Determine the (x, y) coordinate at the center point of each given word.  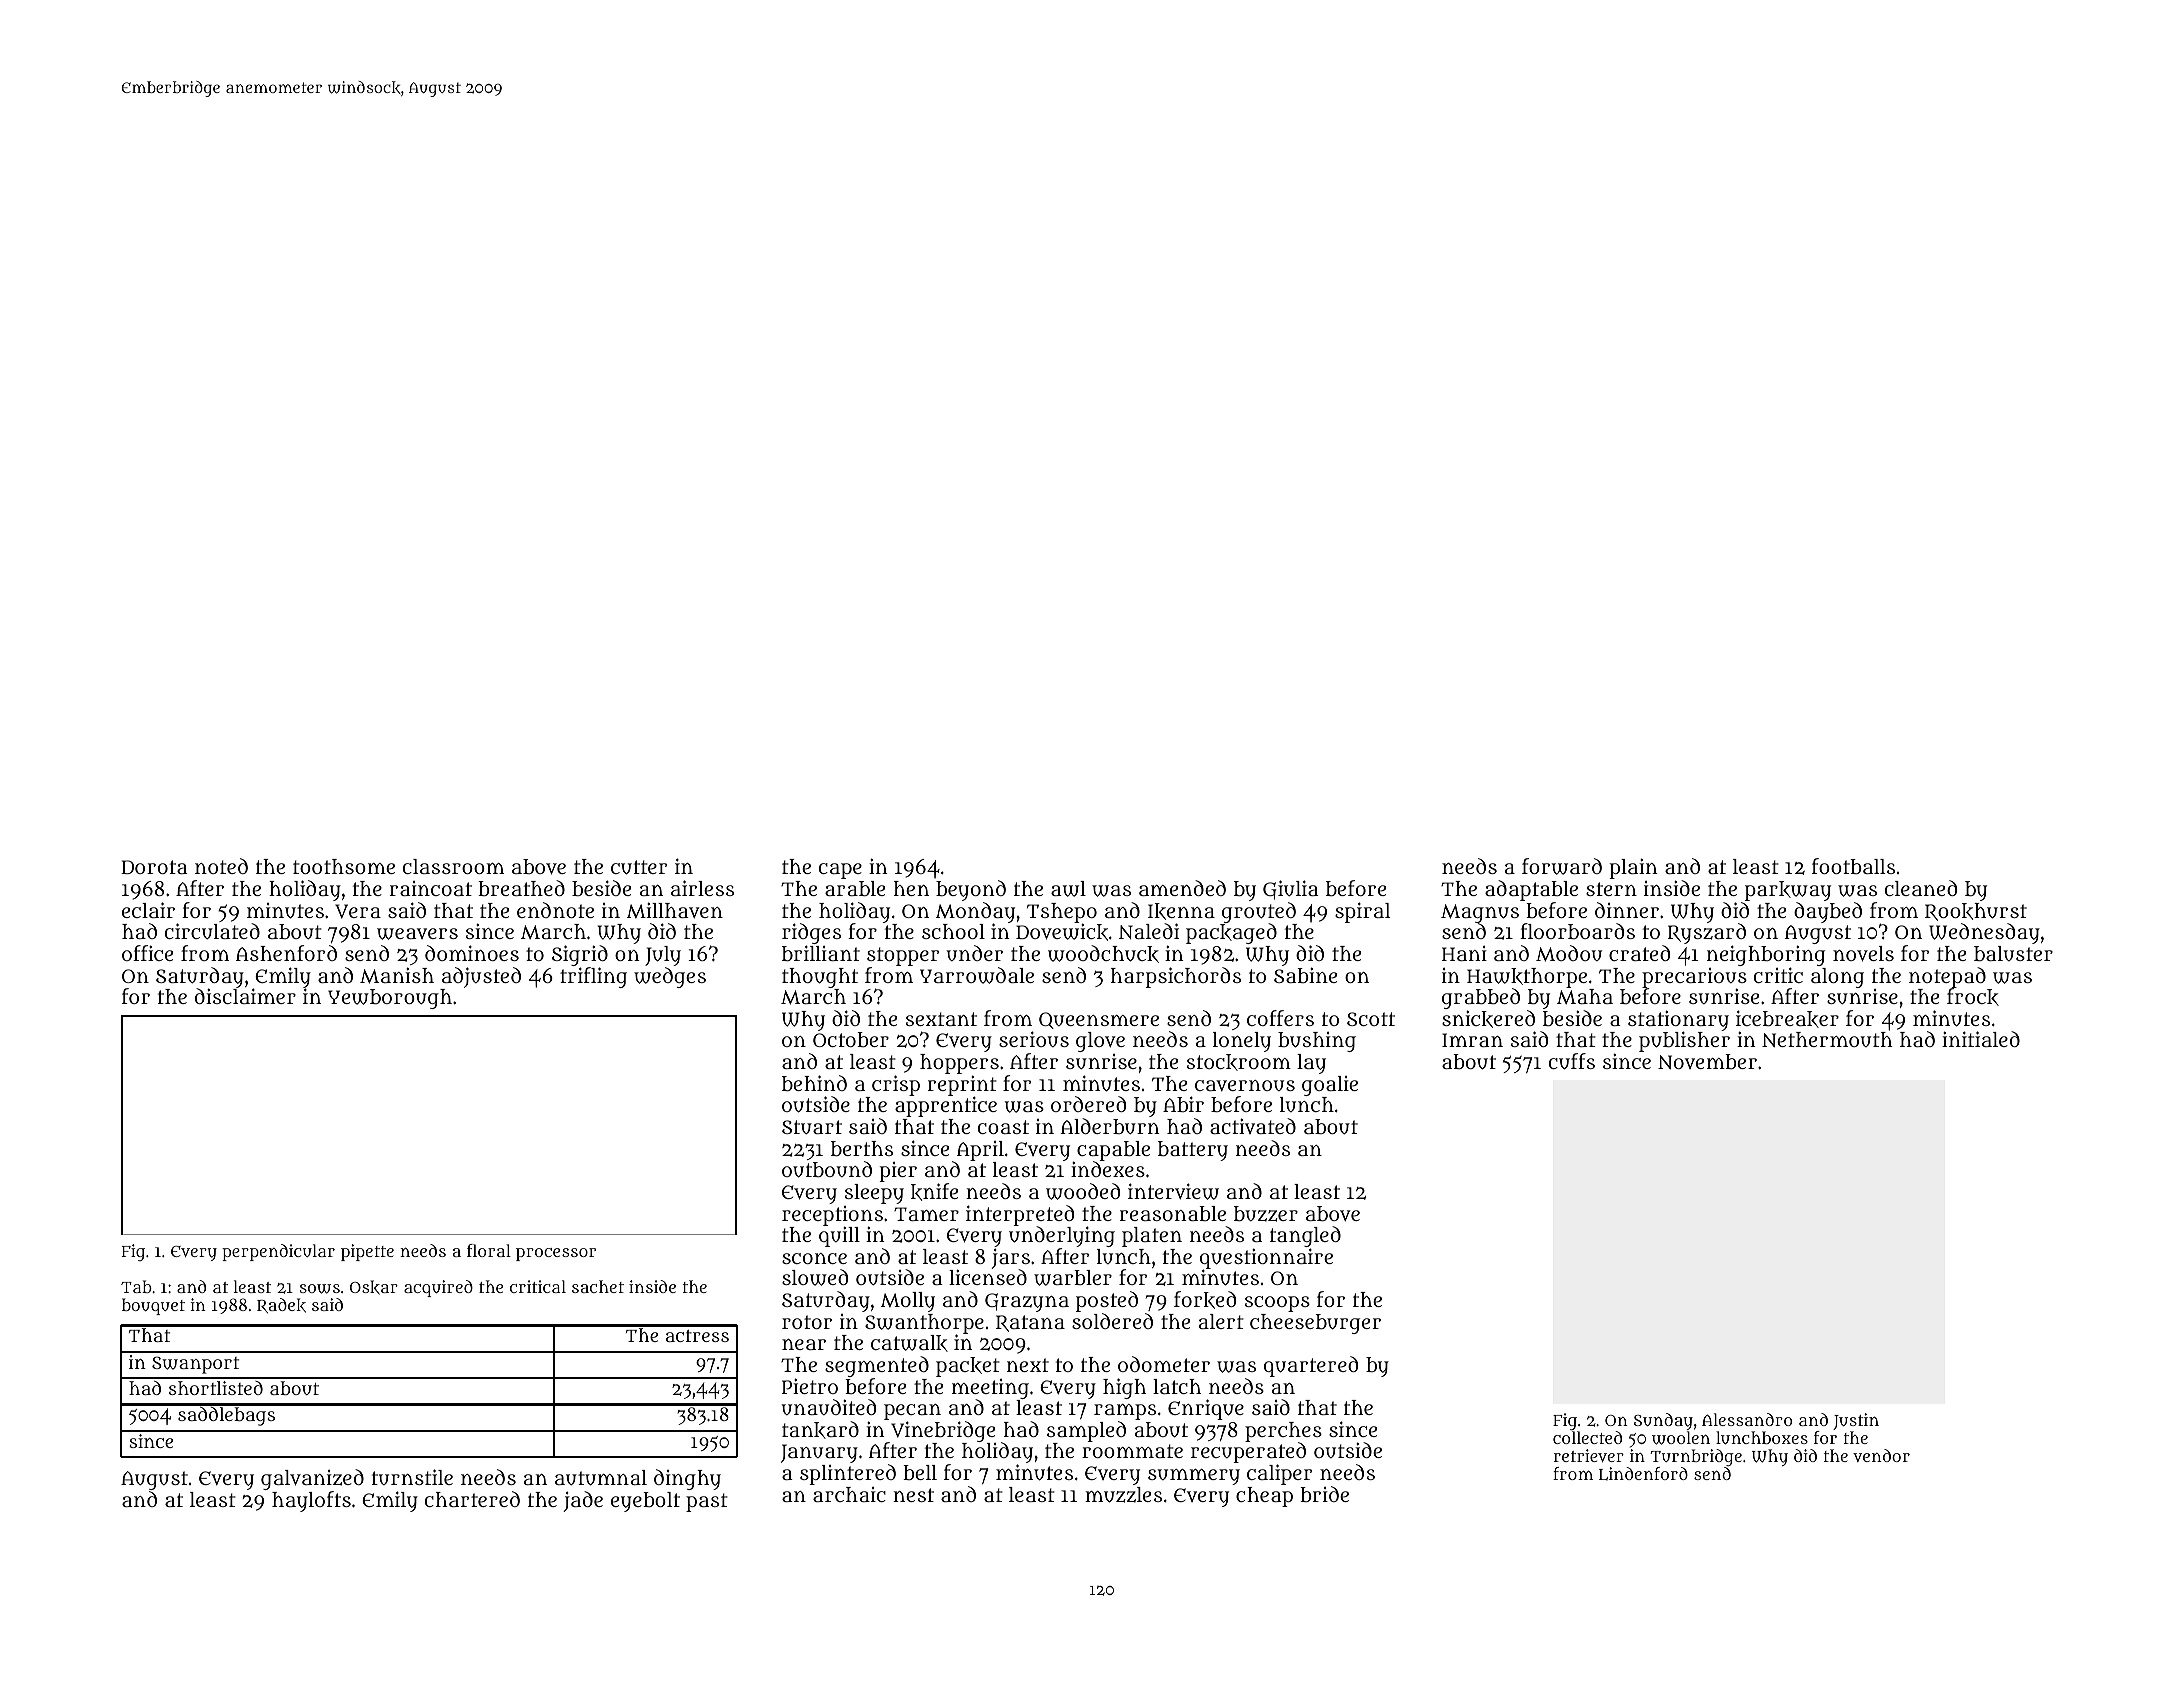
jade (583, 1501)
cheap (1264, 1497)
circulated (212, 931)
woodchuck (1103, 954)
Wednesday (1984, 933)
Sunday (1663, 1421)
